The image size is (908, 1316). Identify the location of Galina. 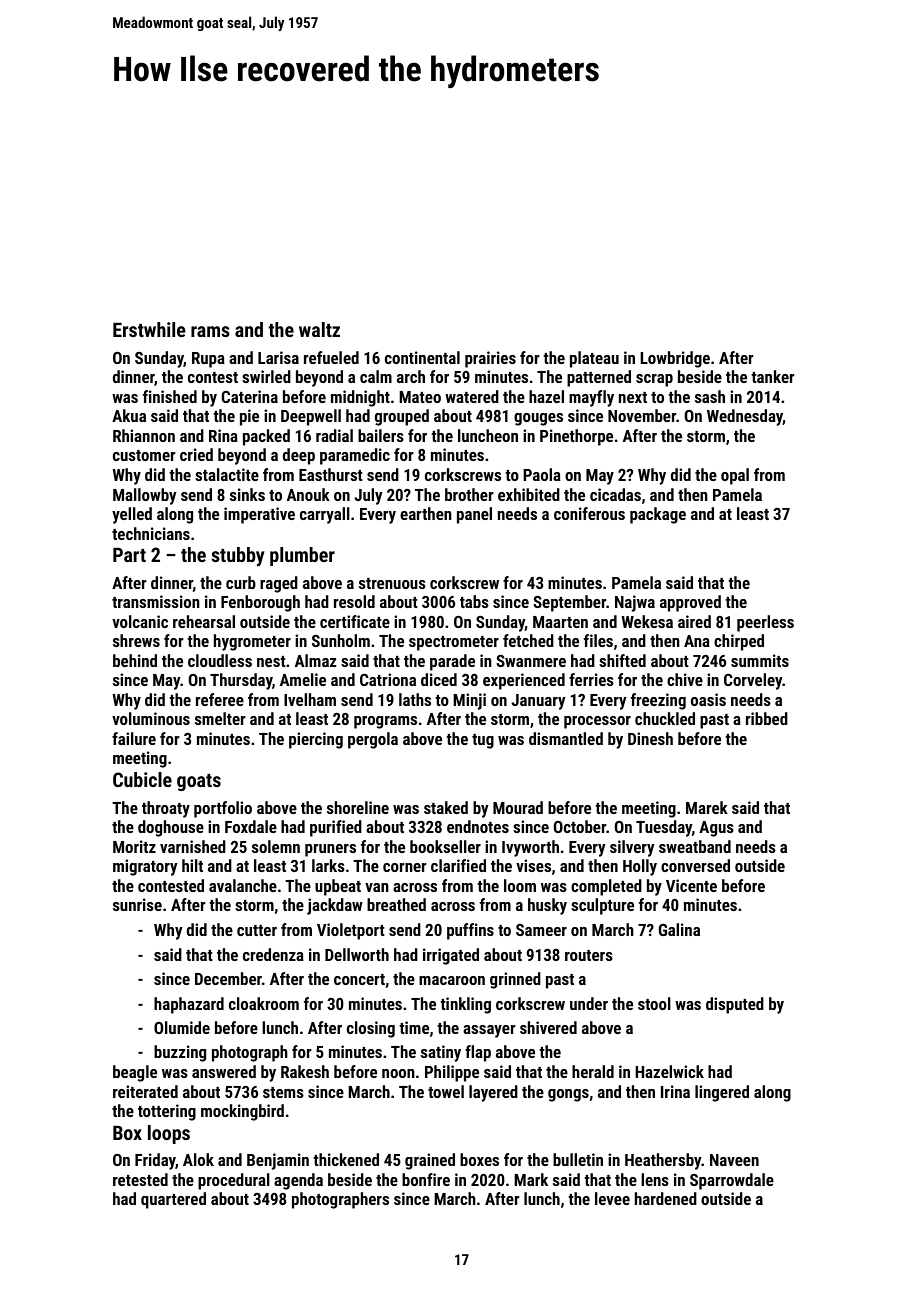
(679, 929).
